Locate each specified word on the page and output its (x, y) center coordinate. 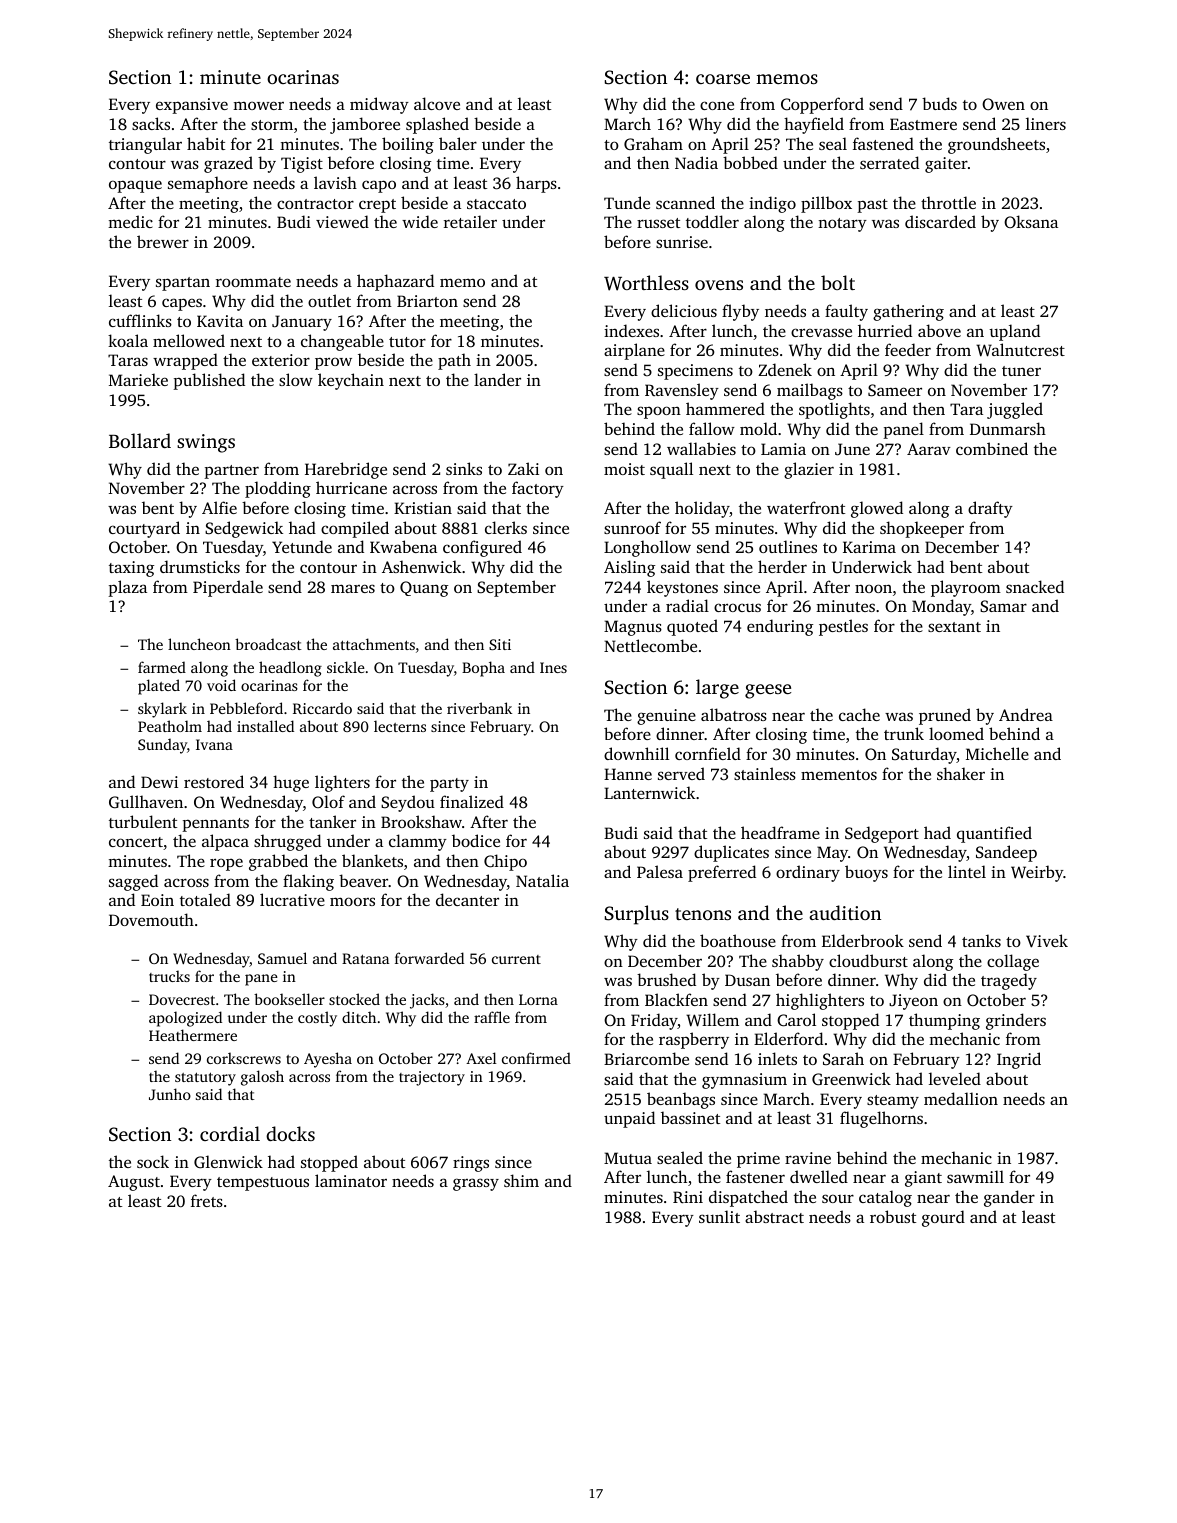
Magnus (633, 628)
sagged (133, 882)
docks (290, 1133)
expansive (192, 106)
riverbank (479, 708)
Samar (1003, 606)
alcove (437, 103)
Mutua (628, 1158)
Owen (1003, 104)
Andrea (1026, 714)
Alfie (219, 507)
